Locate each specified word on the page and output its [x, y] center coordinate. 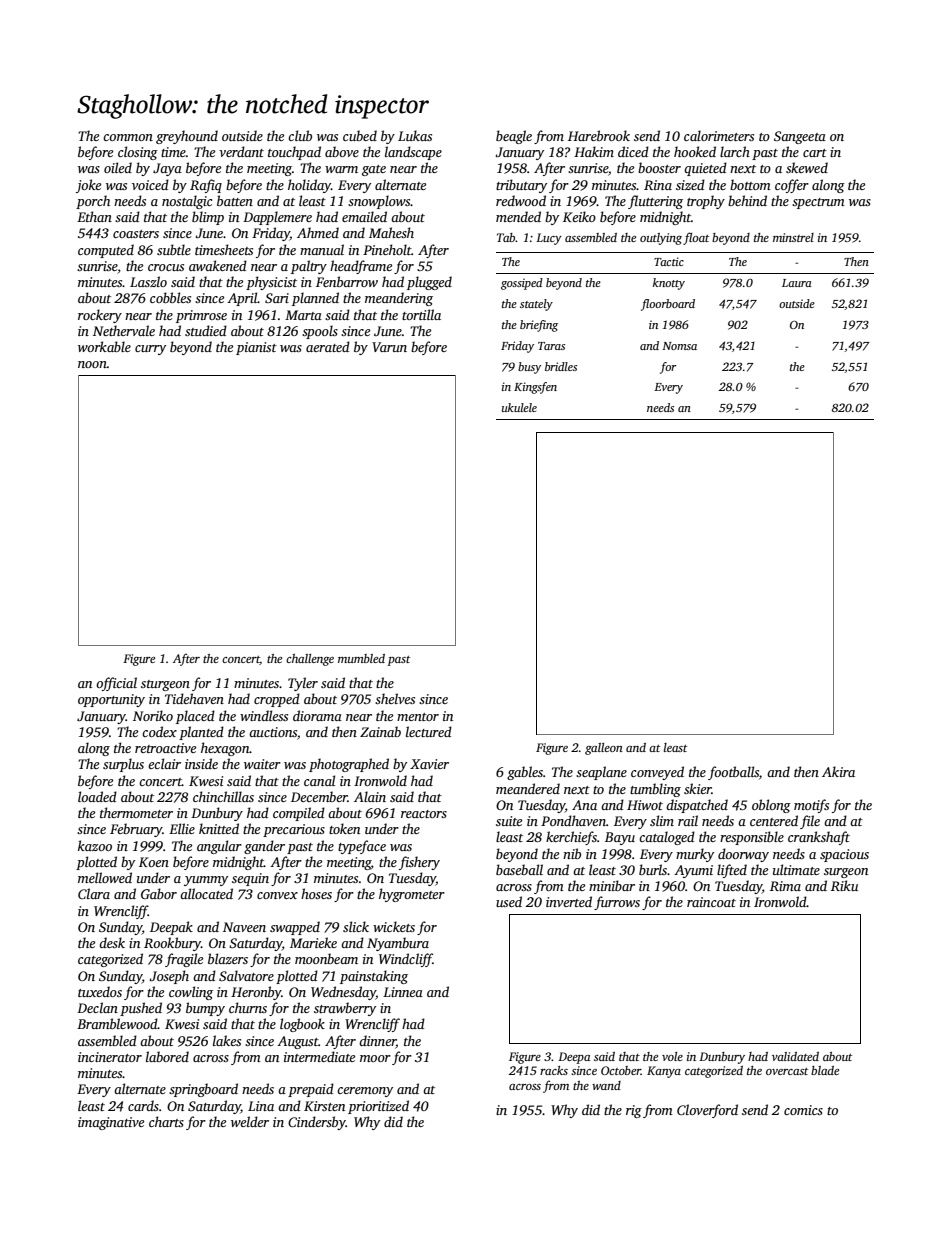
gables [525, 773]
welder [250, 1121]
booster [659, 167]
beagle [514, 137]
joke [88, 186]
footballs [733, 773]
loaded [97, 796]
